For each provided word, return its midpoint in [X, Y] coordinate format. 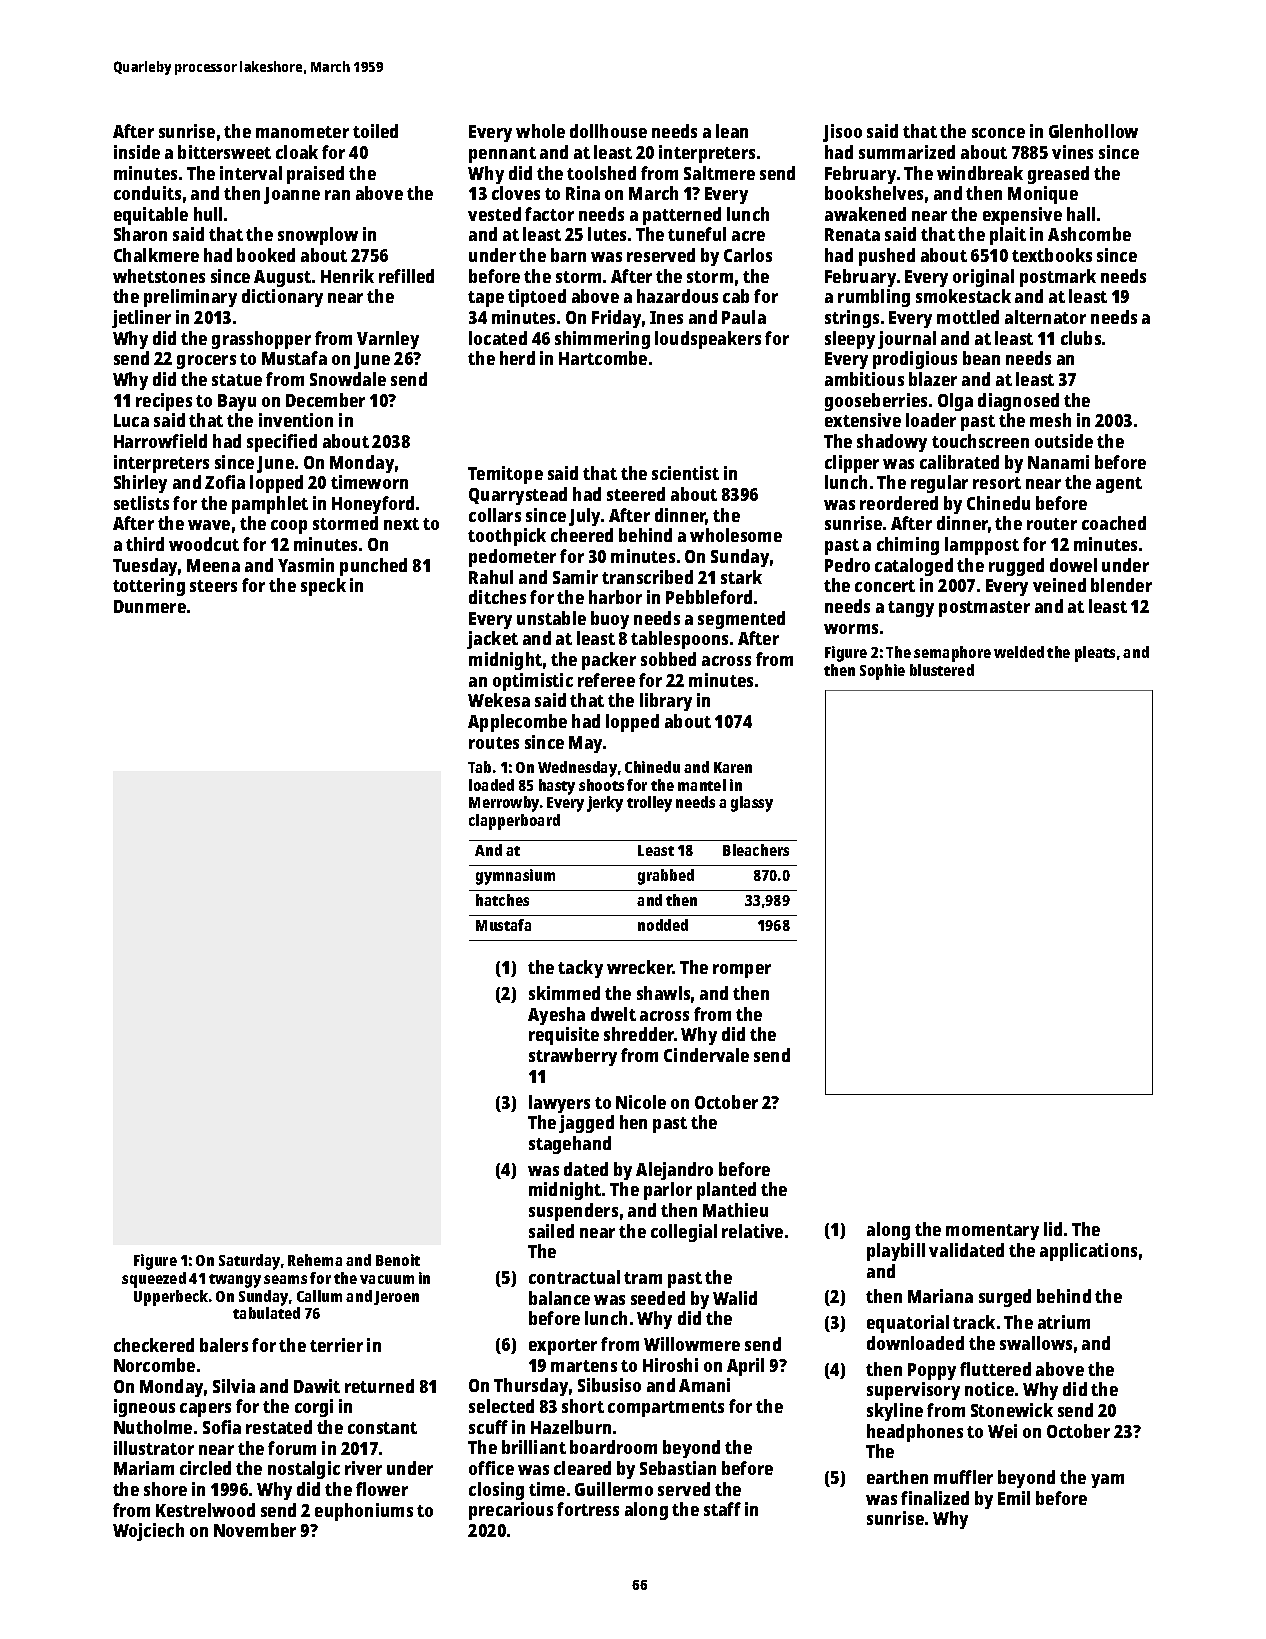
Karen [733, 767]
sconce [998, 133]
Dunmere [150, 606]
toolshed [601, 173]
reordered [899, 503]
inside [137, 152]
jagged [586, 1124]
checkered [154, 1345]
